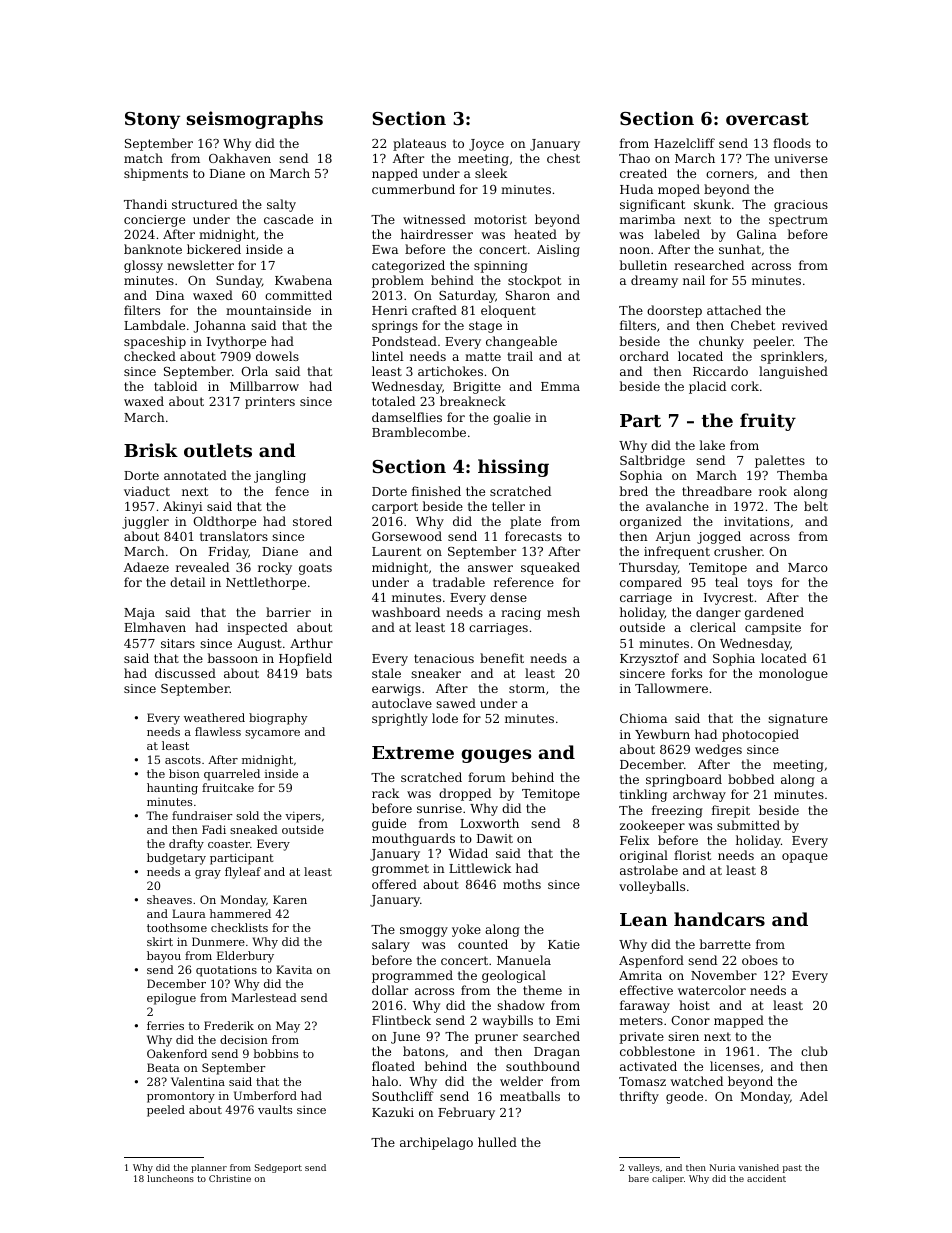 This document has height=1233, width=952. What do you see at coordinates (793, 674) in the document?
I see `monologue` at bounding box center [793, 674].
